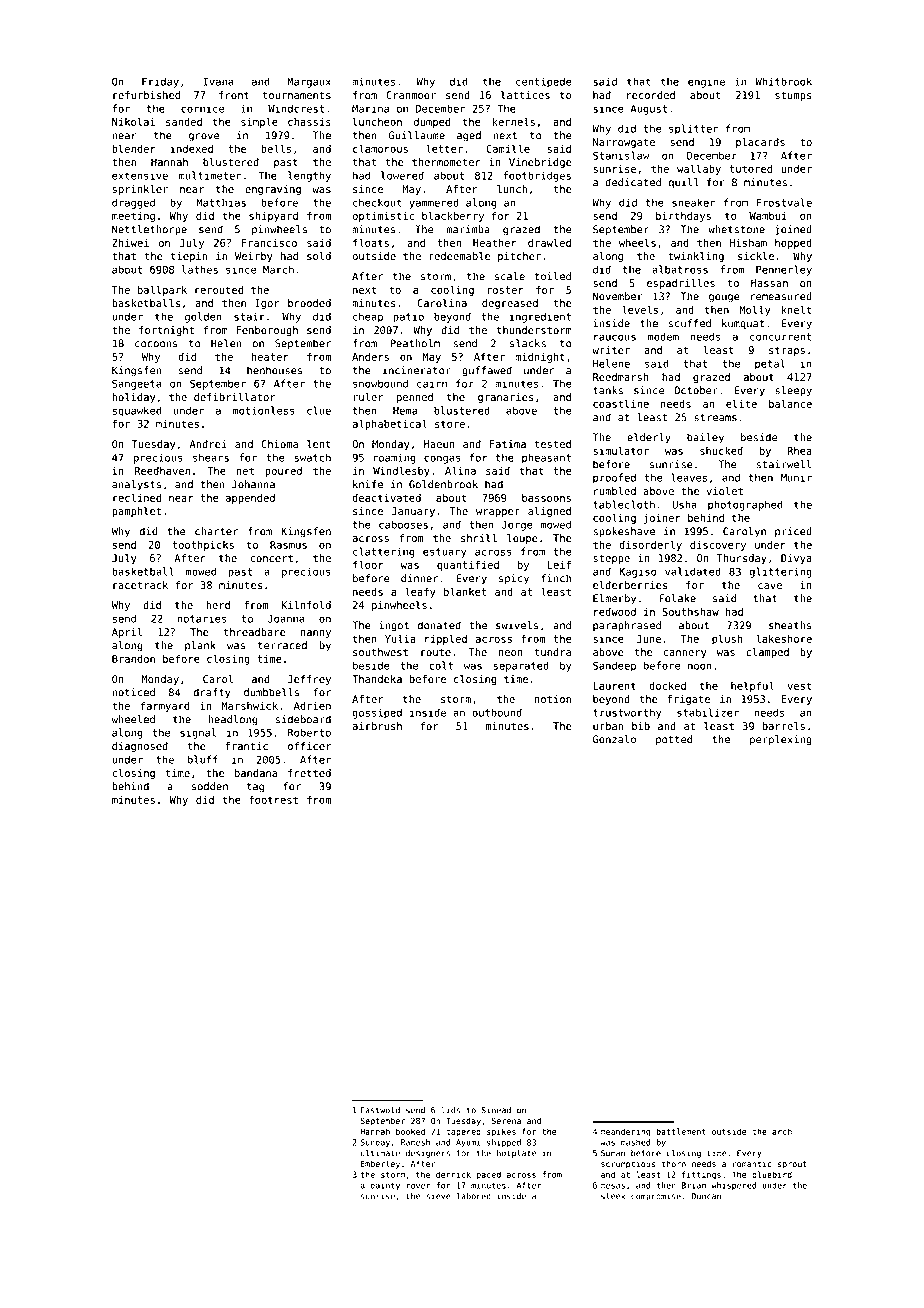  Describe the element at coordinates (781, 740) in the page. I see `perplexing` at that location.
